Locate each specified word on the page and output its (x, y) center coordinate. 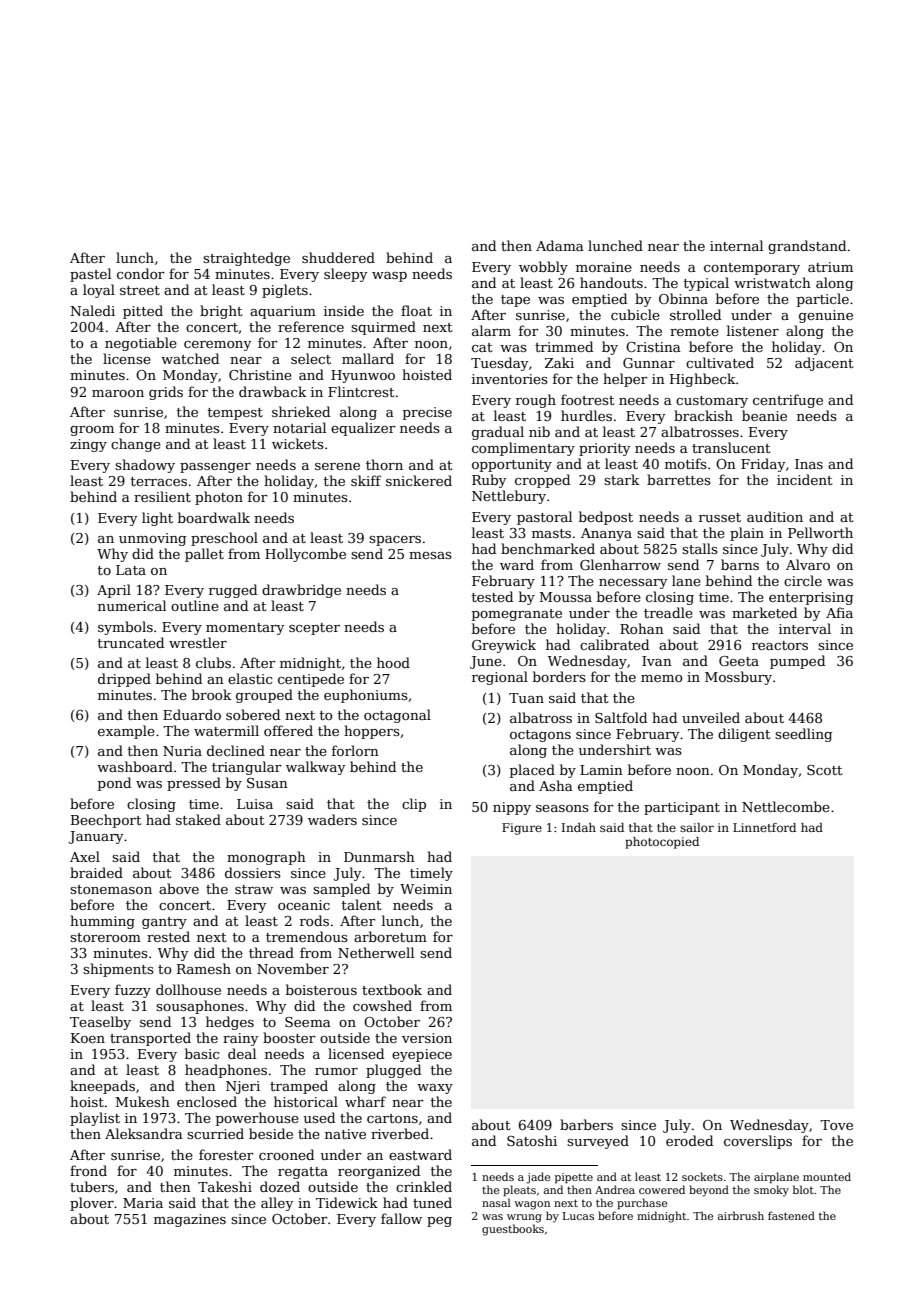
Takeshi (225, 1186)
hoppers (372, 732)
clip (414, 805)
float (416, 310)
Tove (836, 1125)
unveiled (711, 717)
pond (114, 784)
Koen (88, 1038)
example (126, 732)
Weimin (426, 889)
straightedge (246, 259)
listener (753, 330)
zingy (88, 445)
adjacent (824, 364)
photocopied (662, 843)
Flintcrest (361, 391)
